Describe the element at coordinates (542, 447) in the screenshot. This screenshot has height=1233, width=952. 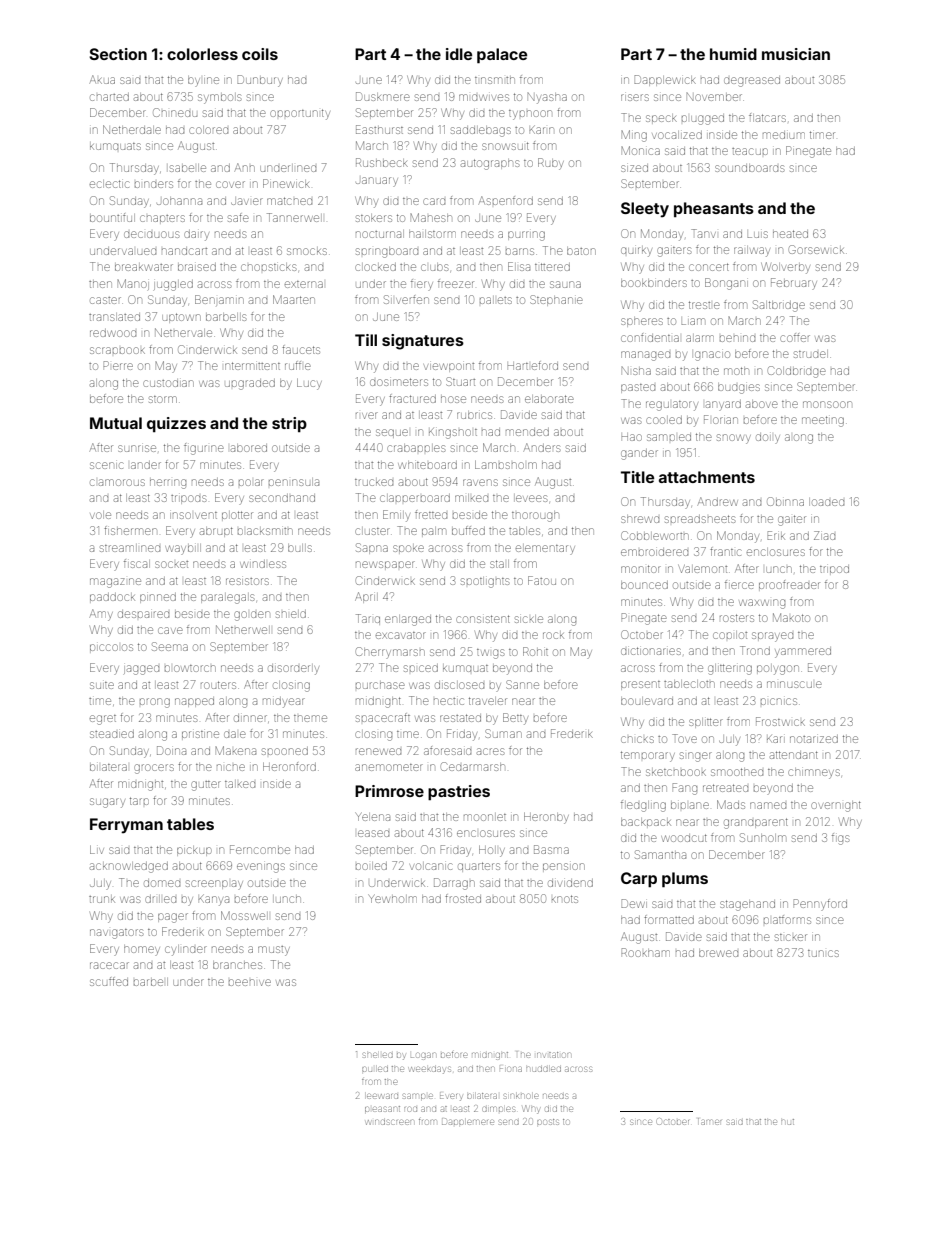
I see `Anders` at that location.
